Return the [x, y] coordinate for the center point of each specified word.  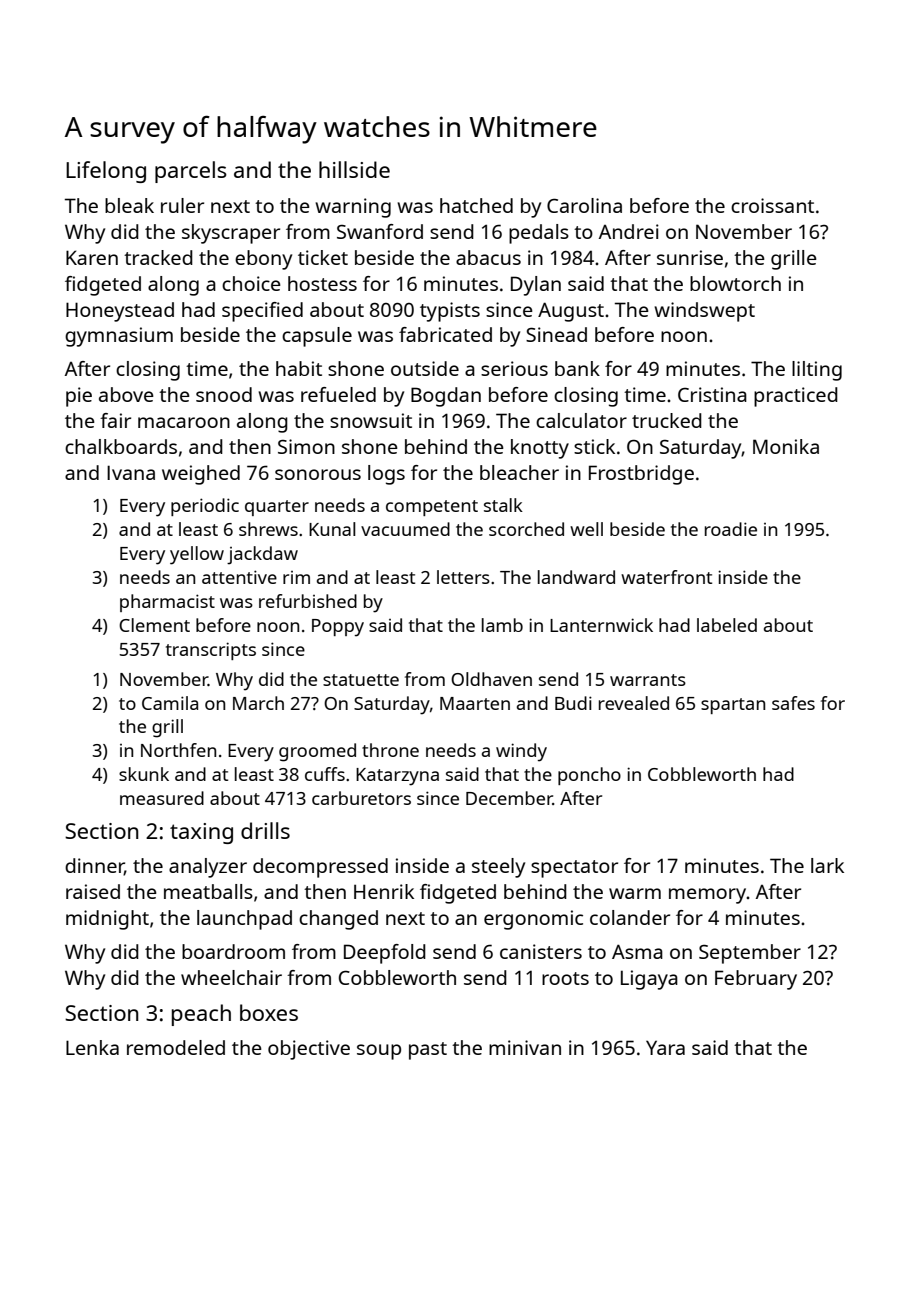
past [428, 1051]
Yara [665, 1047]
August [571, 312]
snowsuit [371, 420]
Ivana [131, 472]
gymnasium [119, 337]
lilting [817, 371]
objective [309, 1050]
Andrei [629, 231]
